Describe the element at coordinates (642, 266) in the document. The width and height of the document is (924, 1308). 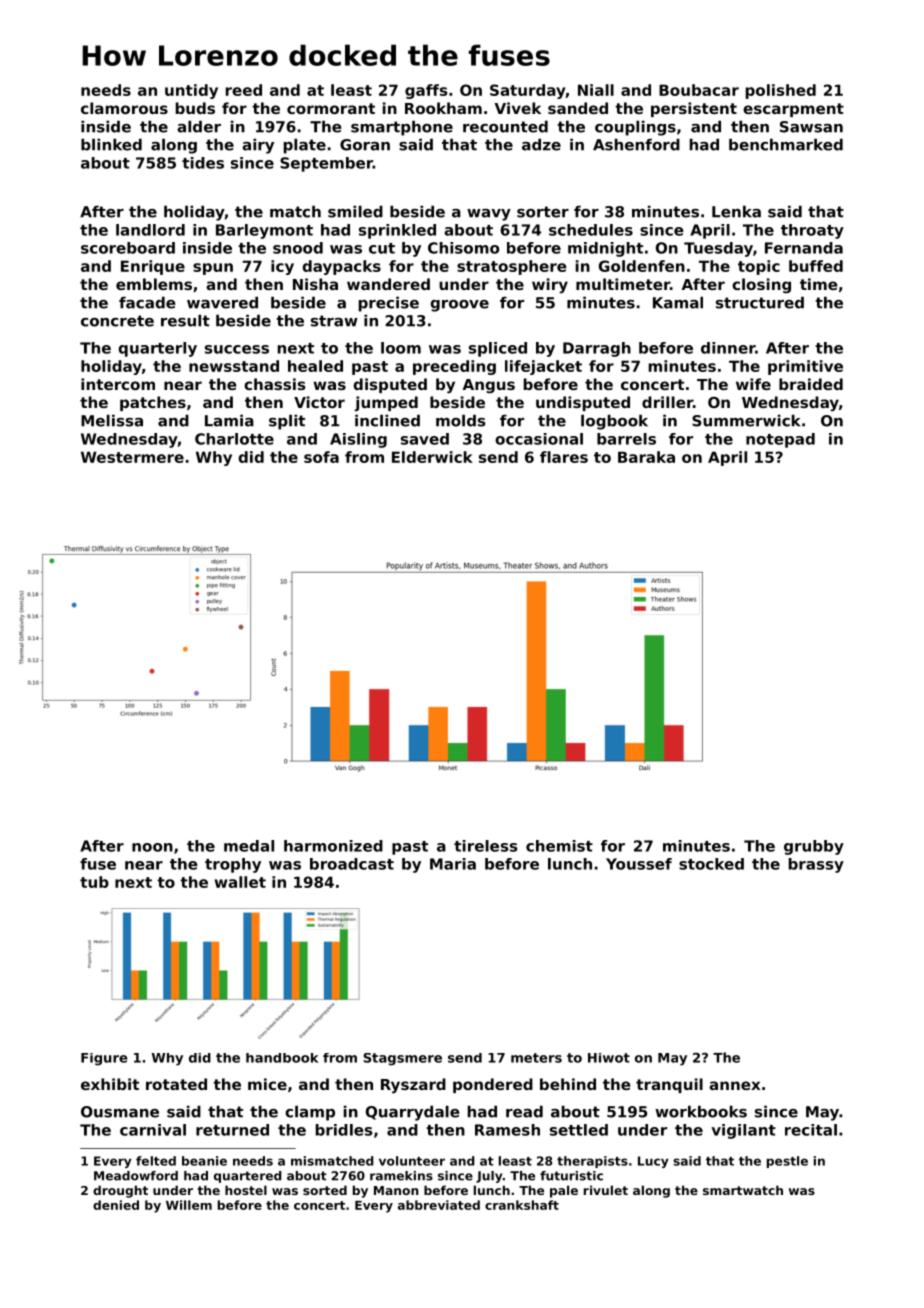
I see `Goldenfen` at that location.
